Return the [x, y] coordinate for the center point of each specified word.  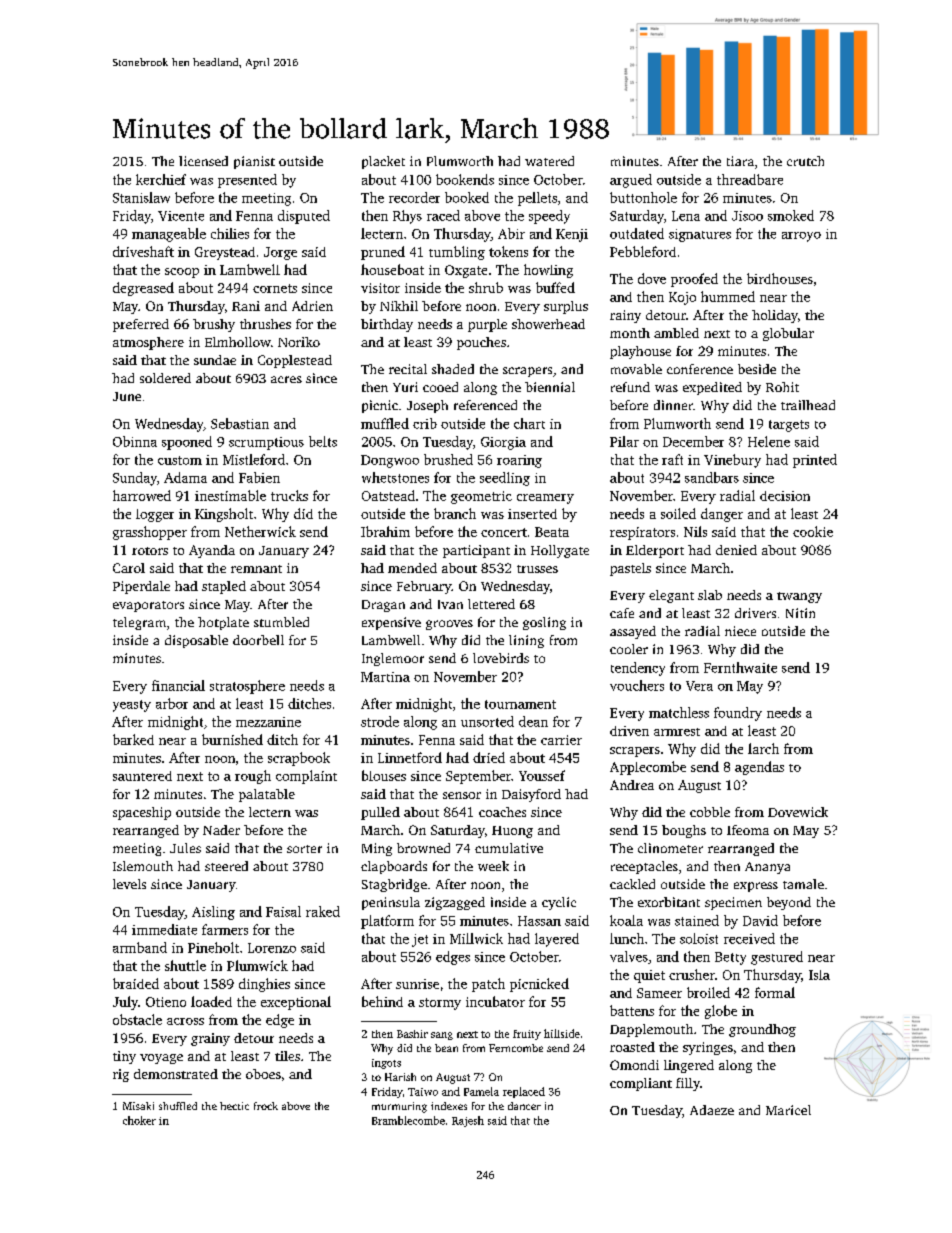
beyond [789, 903]
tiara [740, 161]
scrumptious [266, 443]
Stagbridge [394, 885]
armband [140, 947]
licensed [203, 161]
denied [736, 550]
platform [387, 922]
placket [383, 162]
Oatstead [388, 495]
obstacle [137, 1019]
